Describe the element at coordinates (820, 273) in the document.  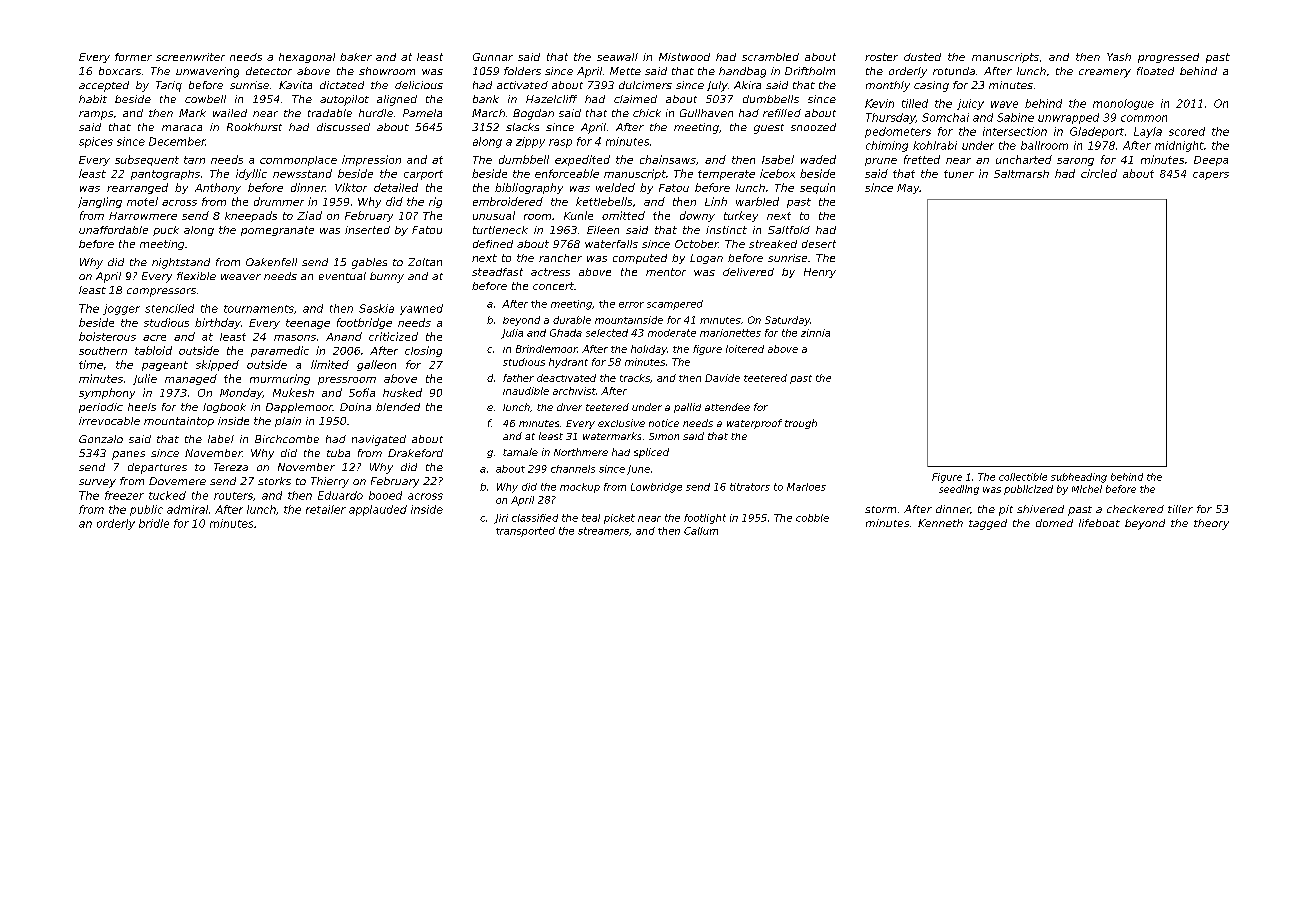
I see `Henry` at that location.
